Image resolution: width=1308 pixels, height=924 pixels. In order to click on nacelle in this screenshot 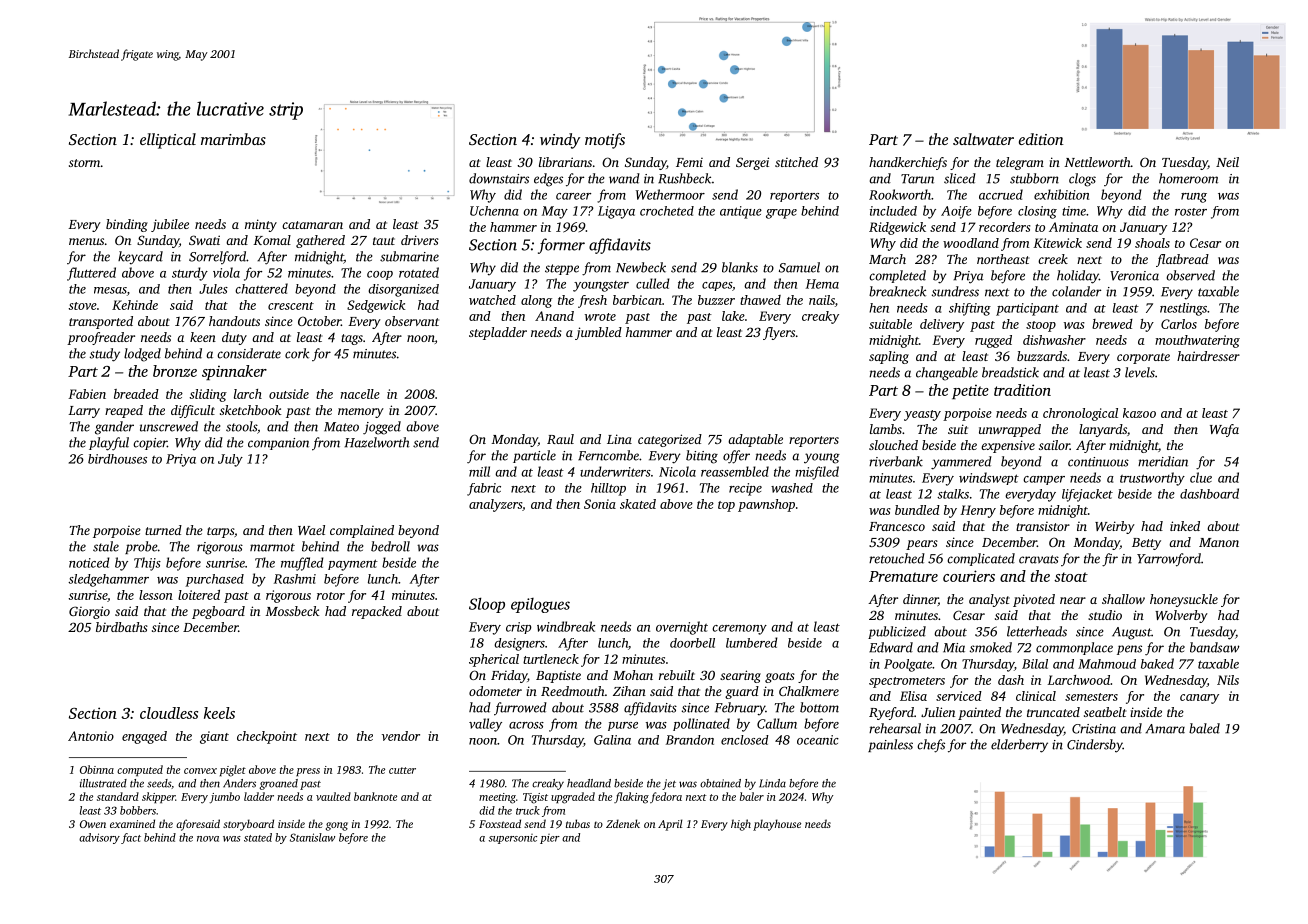, I will do `click(360, 394)`.
